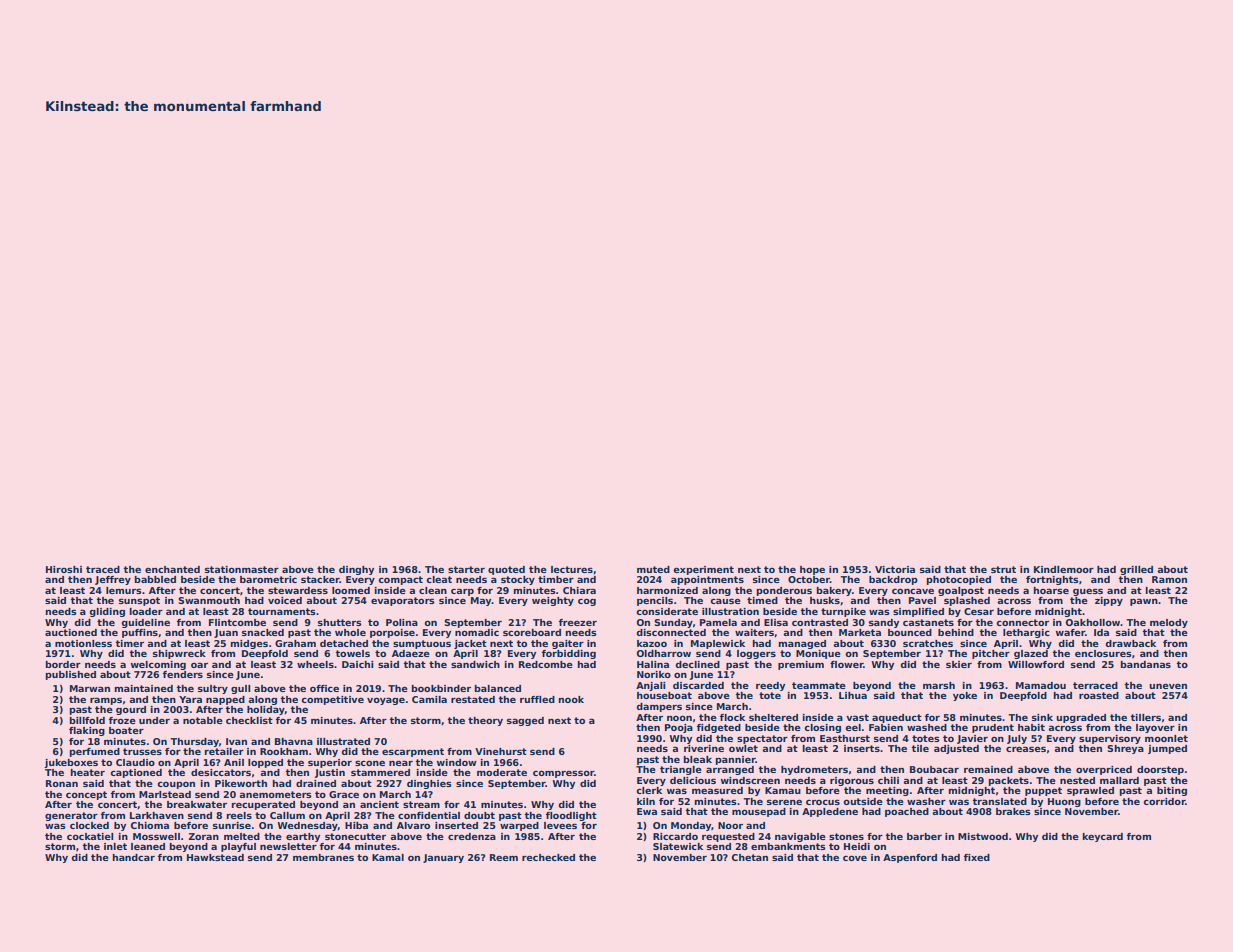  What do you see at coordinates (651, 686) in the page?
I see `Anjali` at bounding box center [651, 686].
